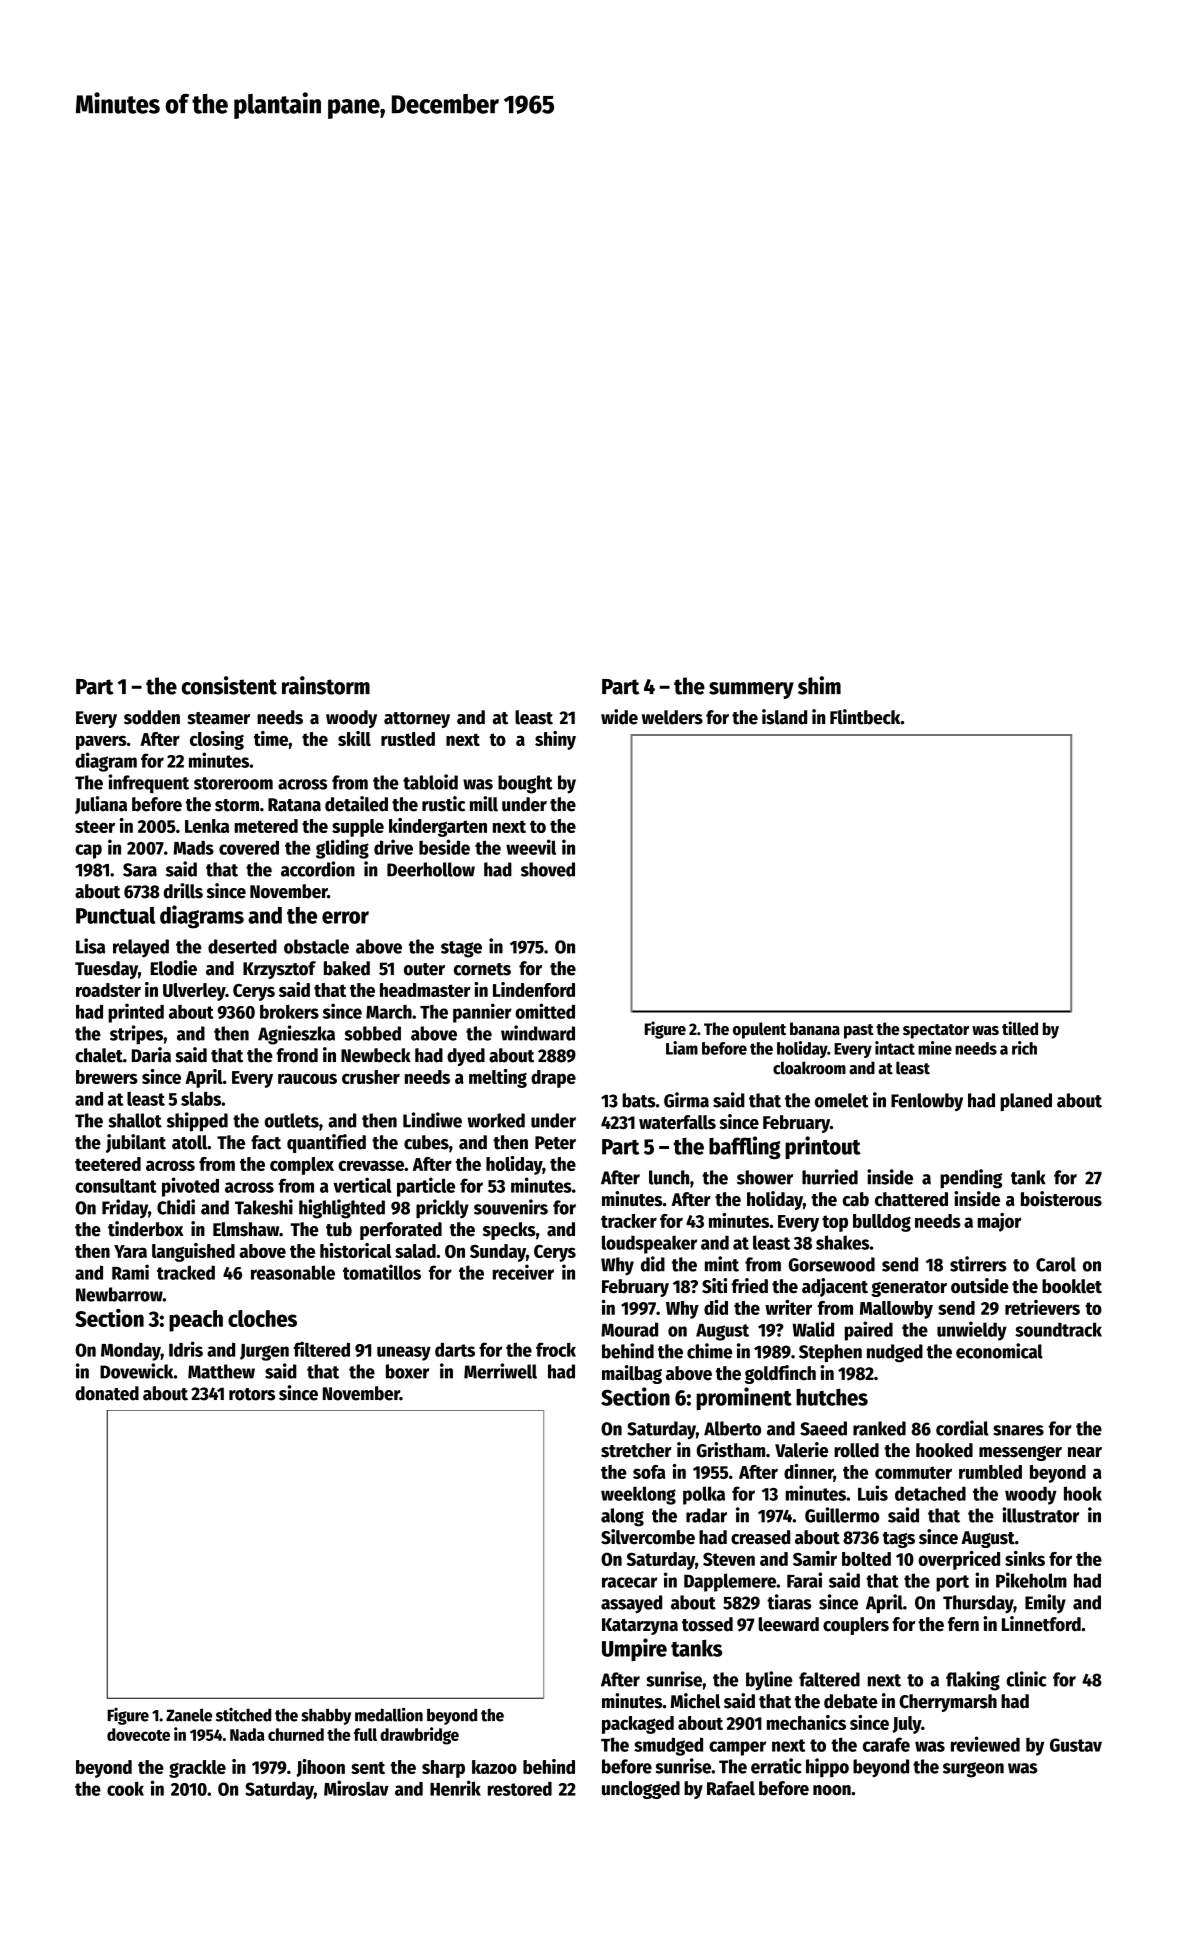 This document has width=1177, height=1939. What do you see at coordinates (356, 1788) in the document?
I see `Miroslav` at bounding box center [356, 1788].
